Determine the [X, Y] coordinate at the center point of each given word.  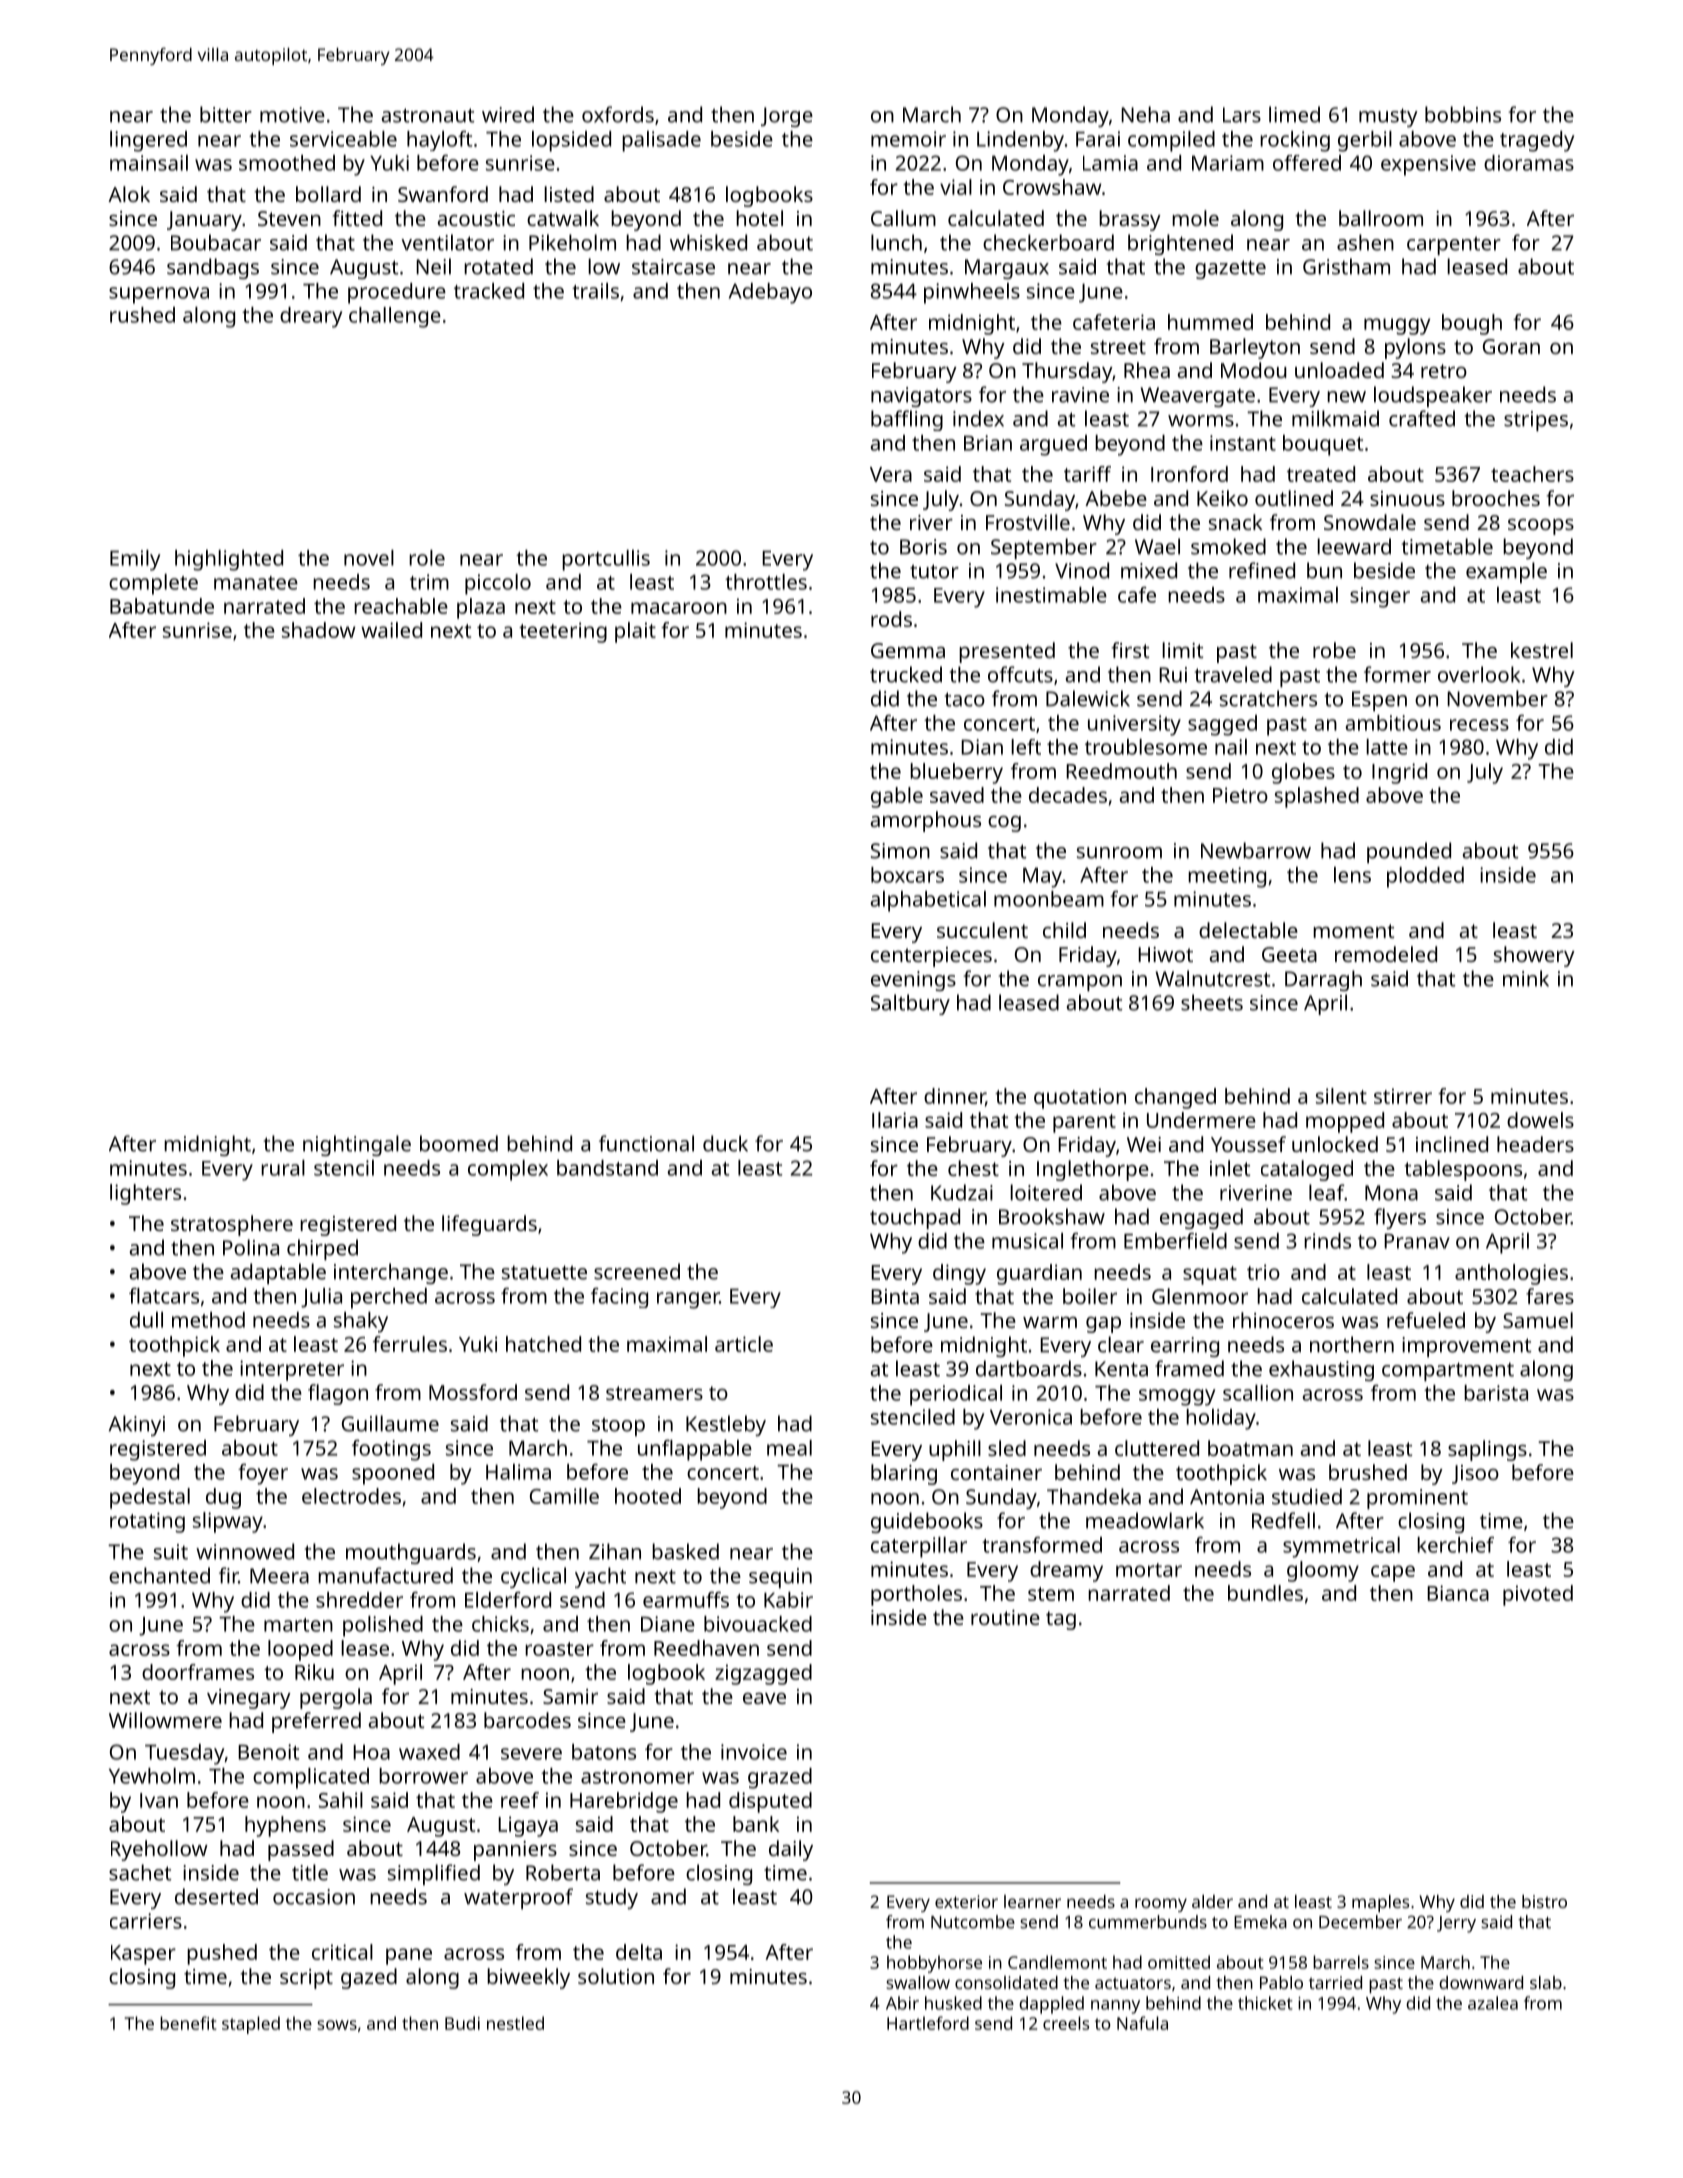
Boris [923, 547]
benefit [188, 2023]
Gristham [1346, 266]
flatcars [164, 1296]
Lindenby [1020, 141]
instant [1243, 443]
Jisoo [1475, 1474]
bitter [226, 114]
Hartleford [928, 2023]
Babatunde [162, 606]
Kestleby [726, 1425]
